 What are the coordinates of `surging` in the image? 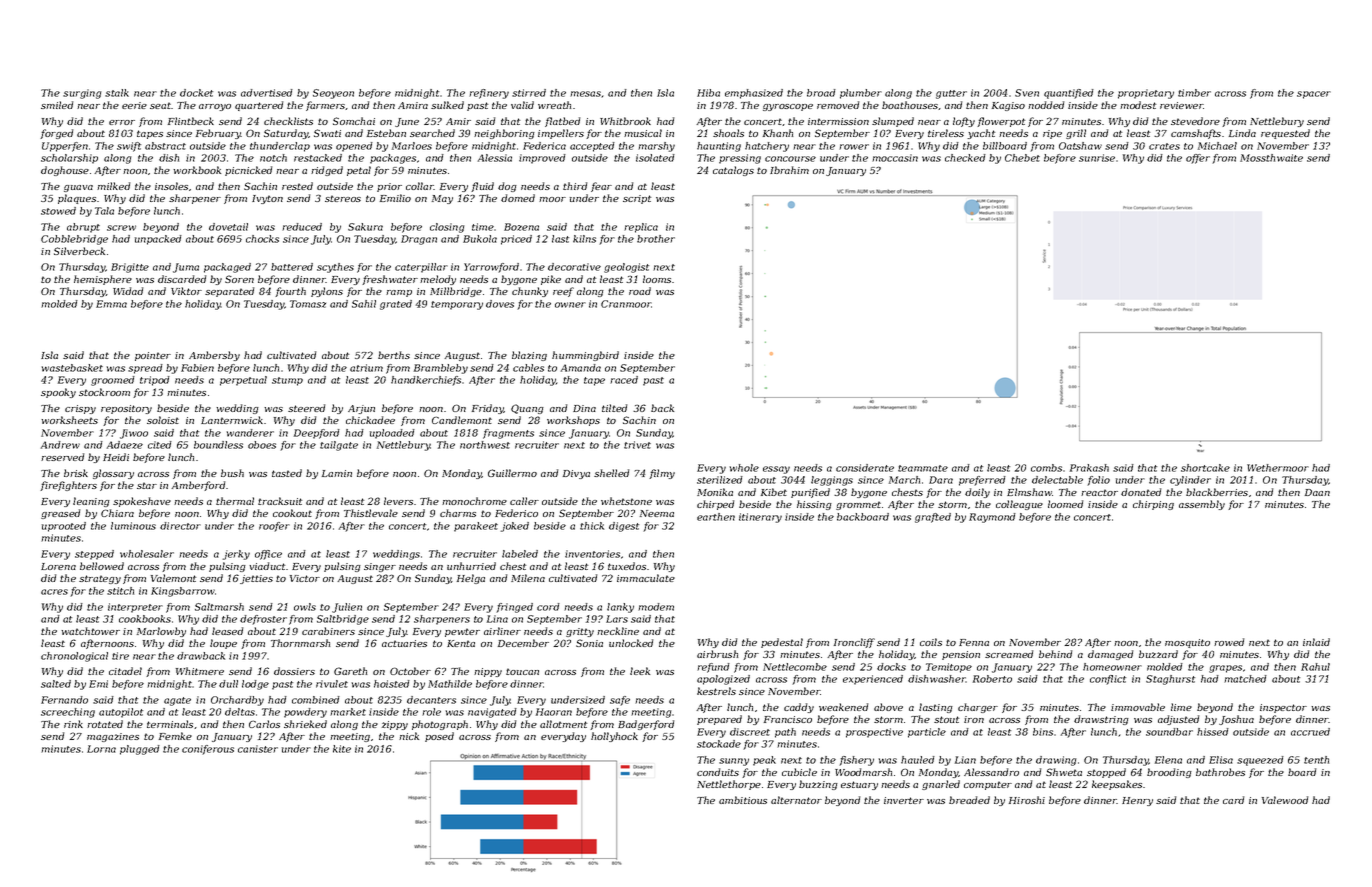 It's located at (82, 94).
